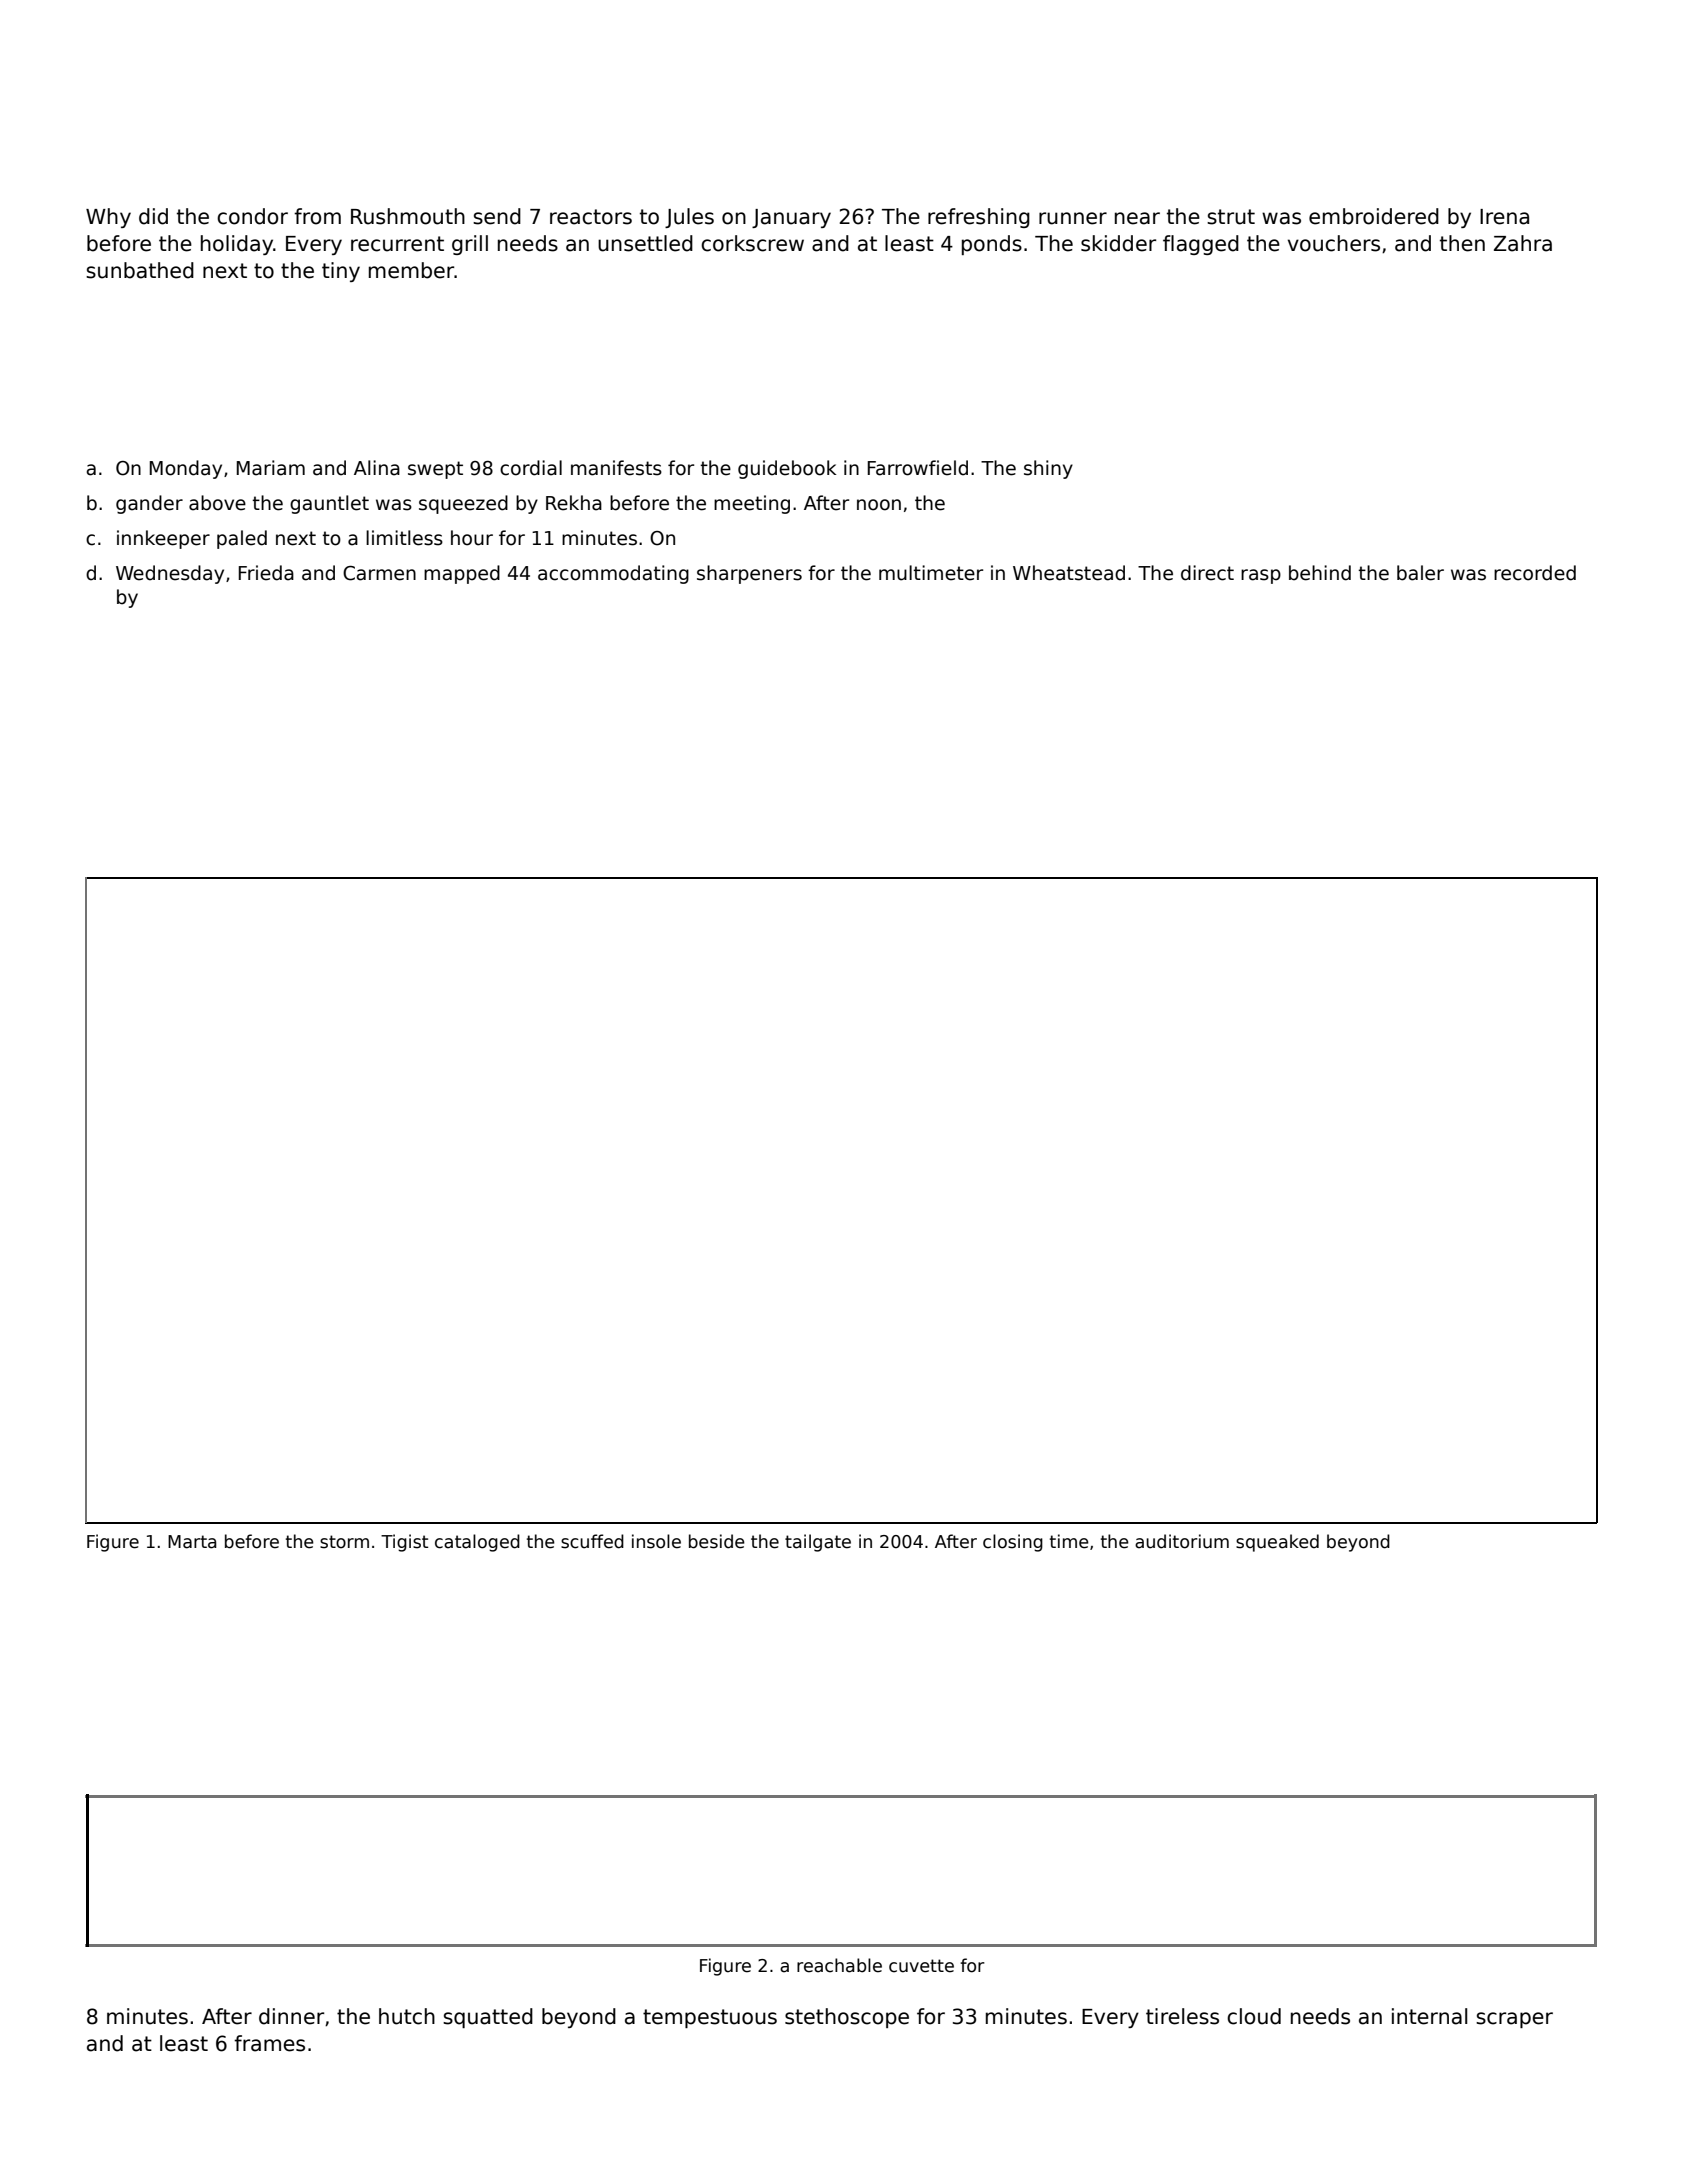 Image resolution: width=1683 pixels, height=2178 pixels. What do you see at coordinates (656, 1541) in the screenshot?
I see `insole` at bounding box center [656, 1541].
